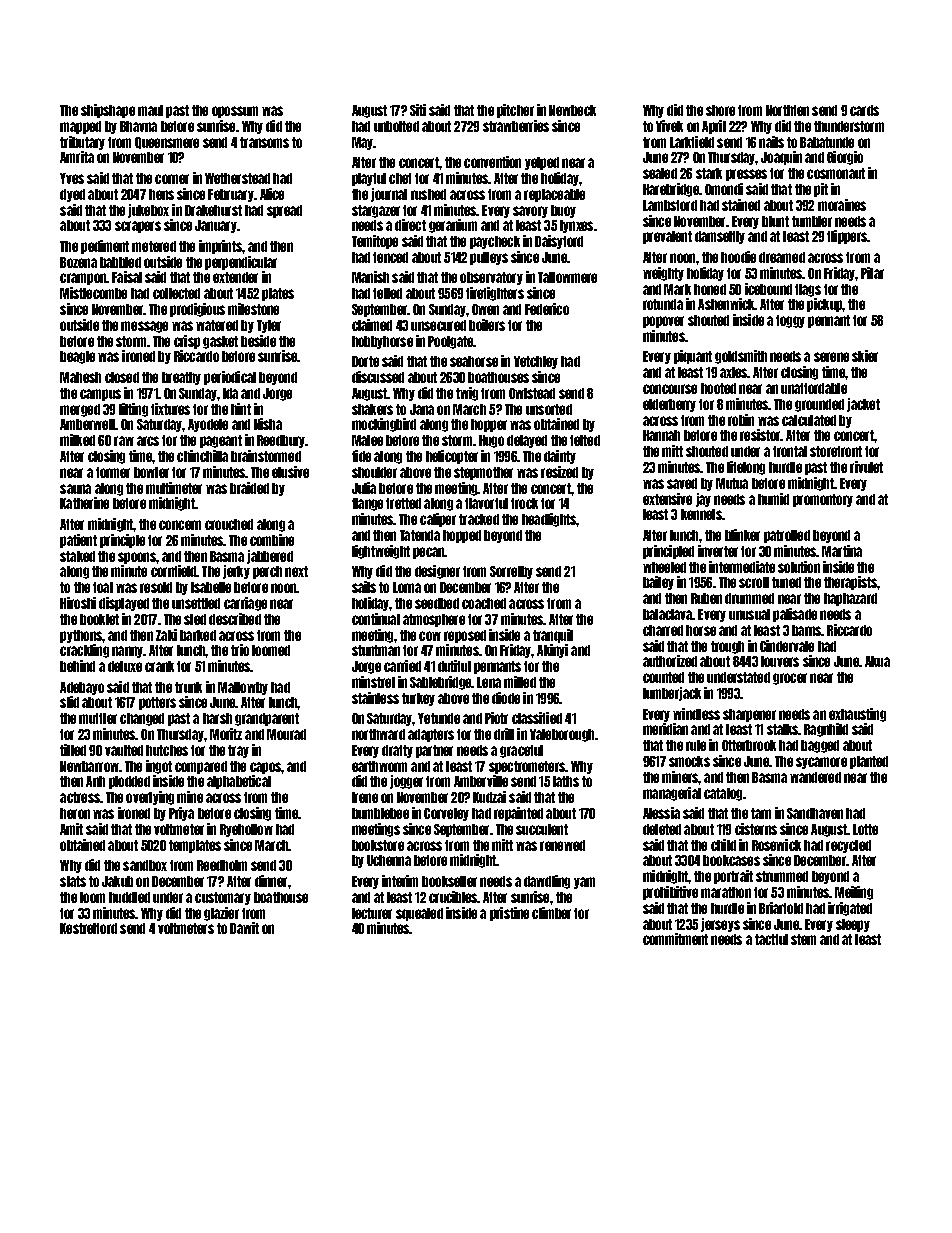 Image resolution: width=952 pixels, height=1233 pixels. What do you see at coordinates (170, 409) in the image?
I see `fixtures` at bounding box center [170, 409].
